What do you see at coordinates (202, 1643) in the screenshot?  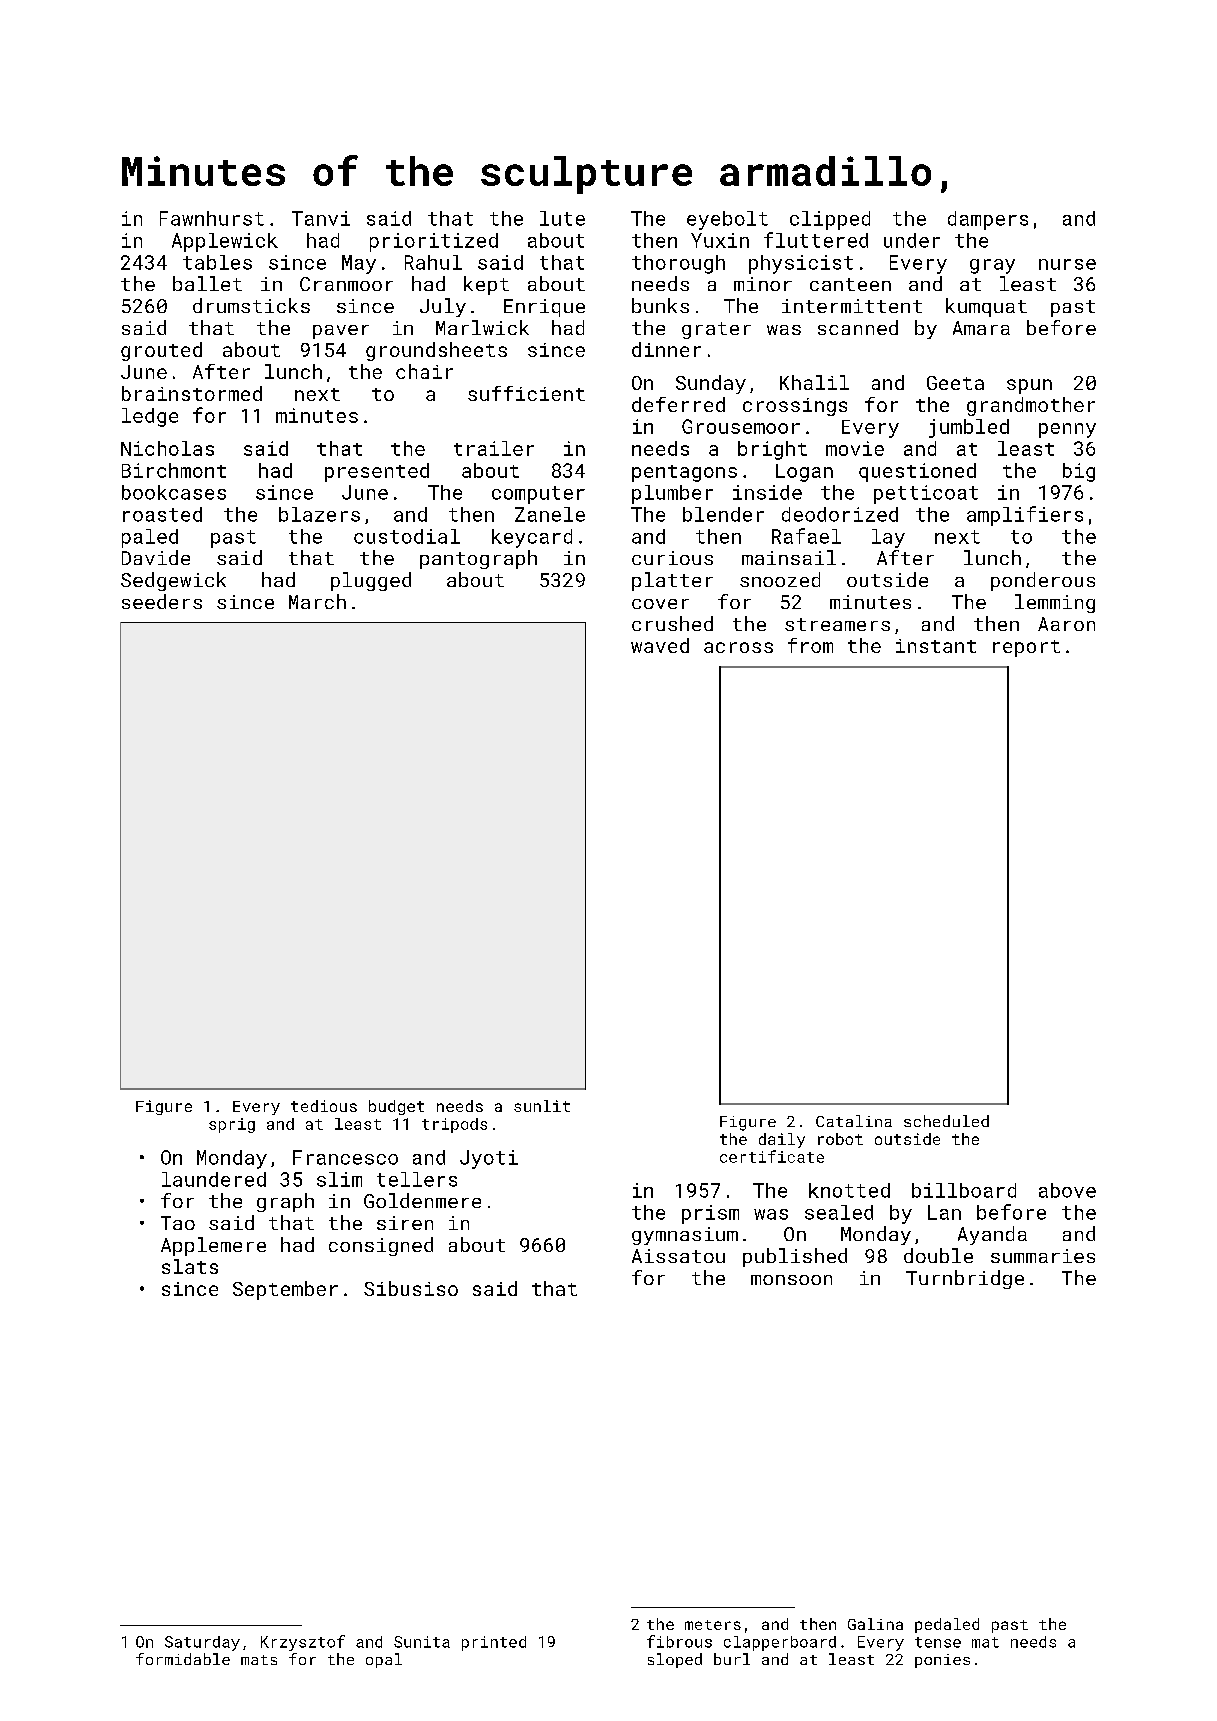 I see `Saturday` at bounding box center [202, 1643].
